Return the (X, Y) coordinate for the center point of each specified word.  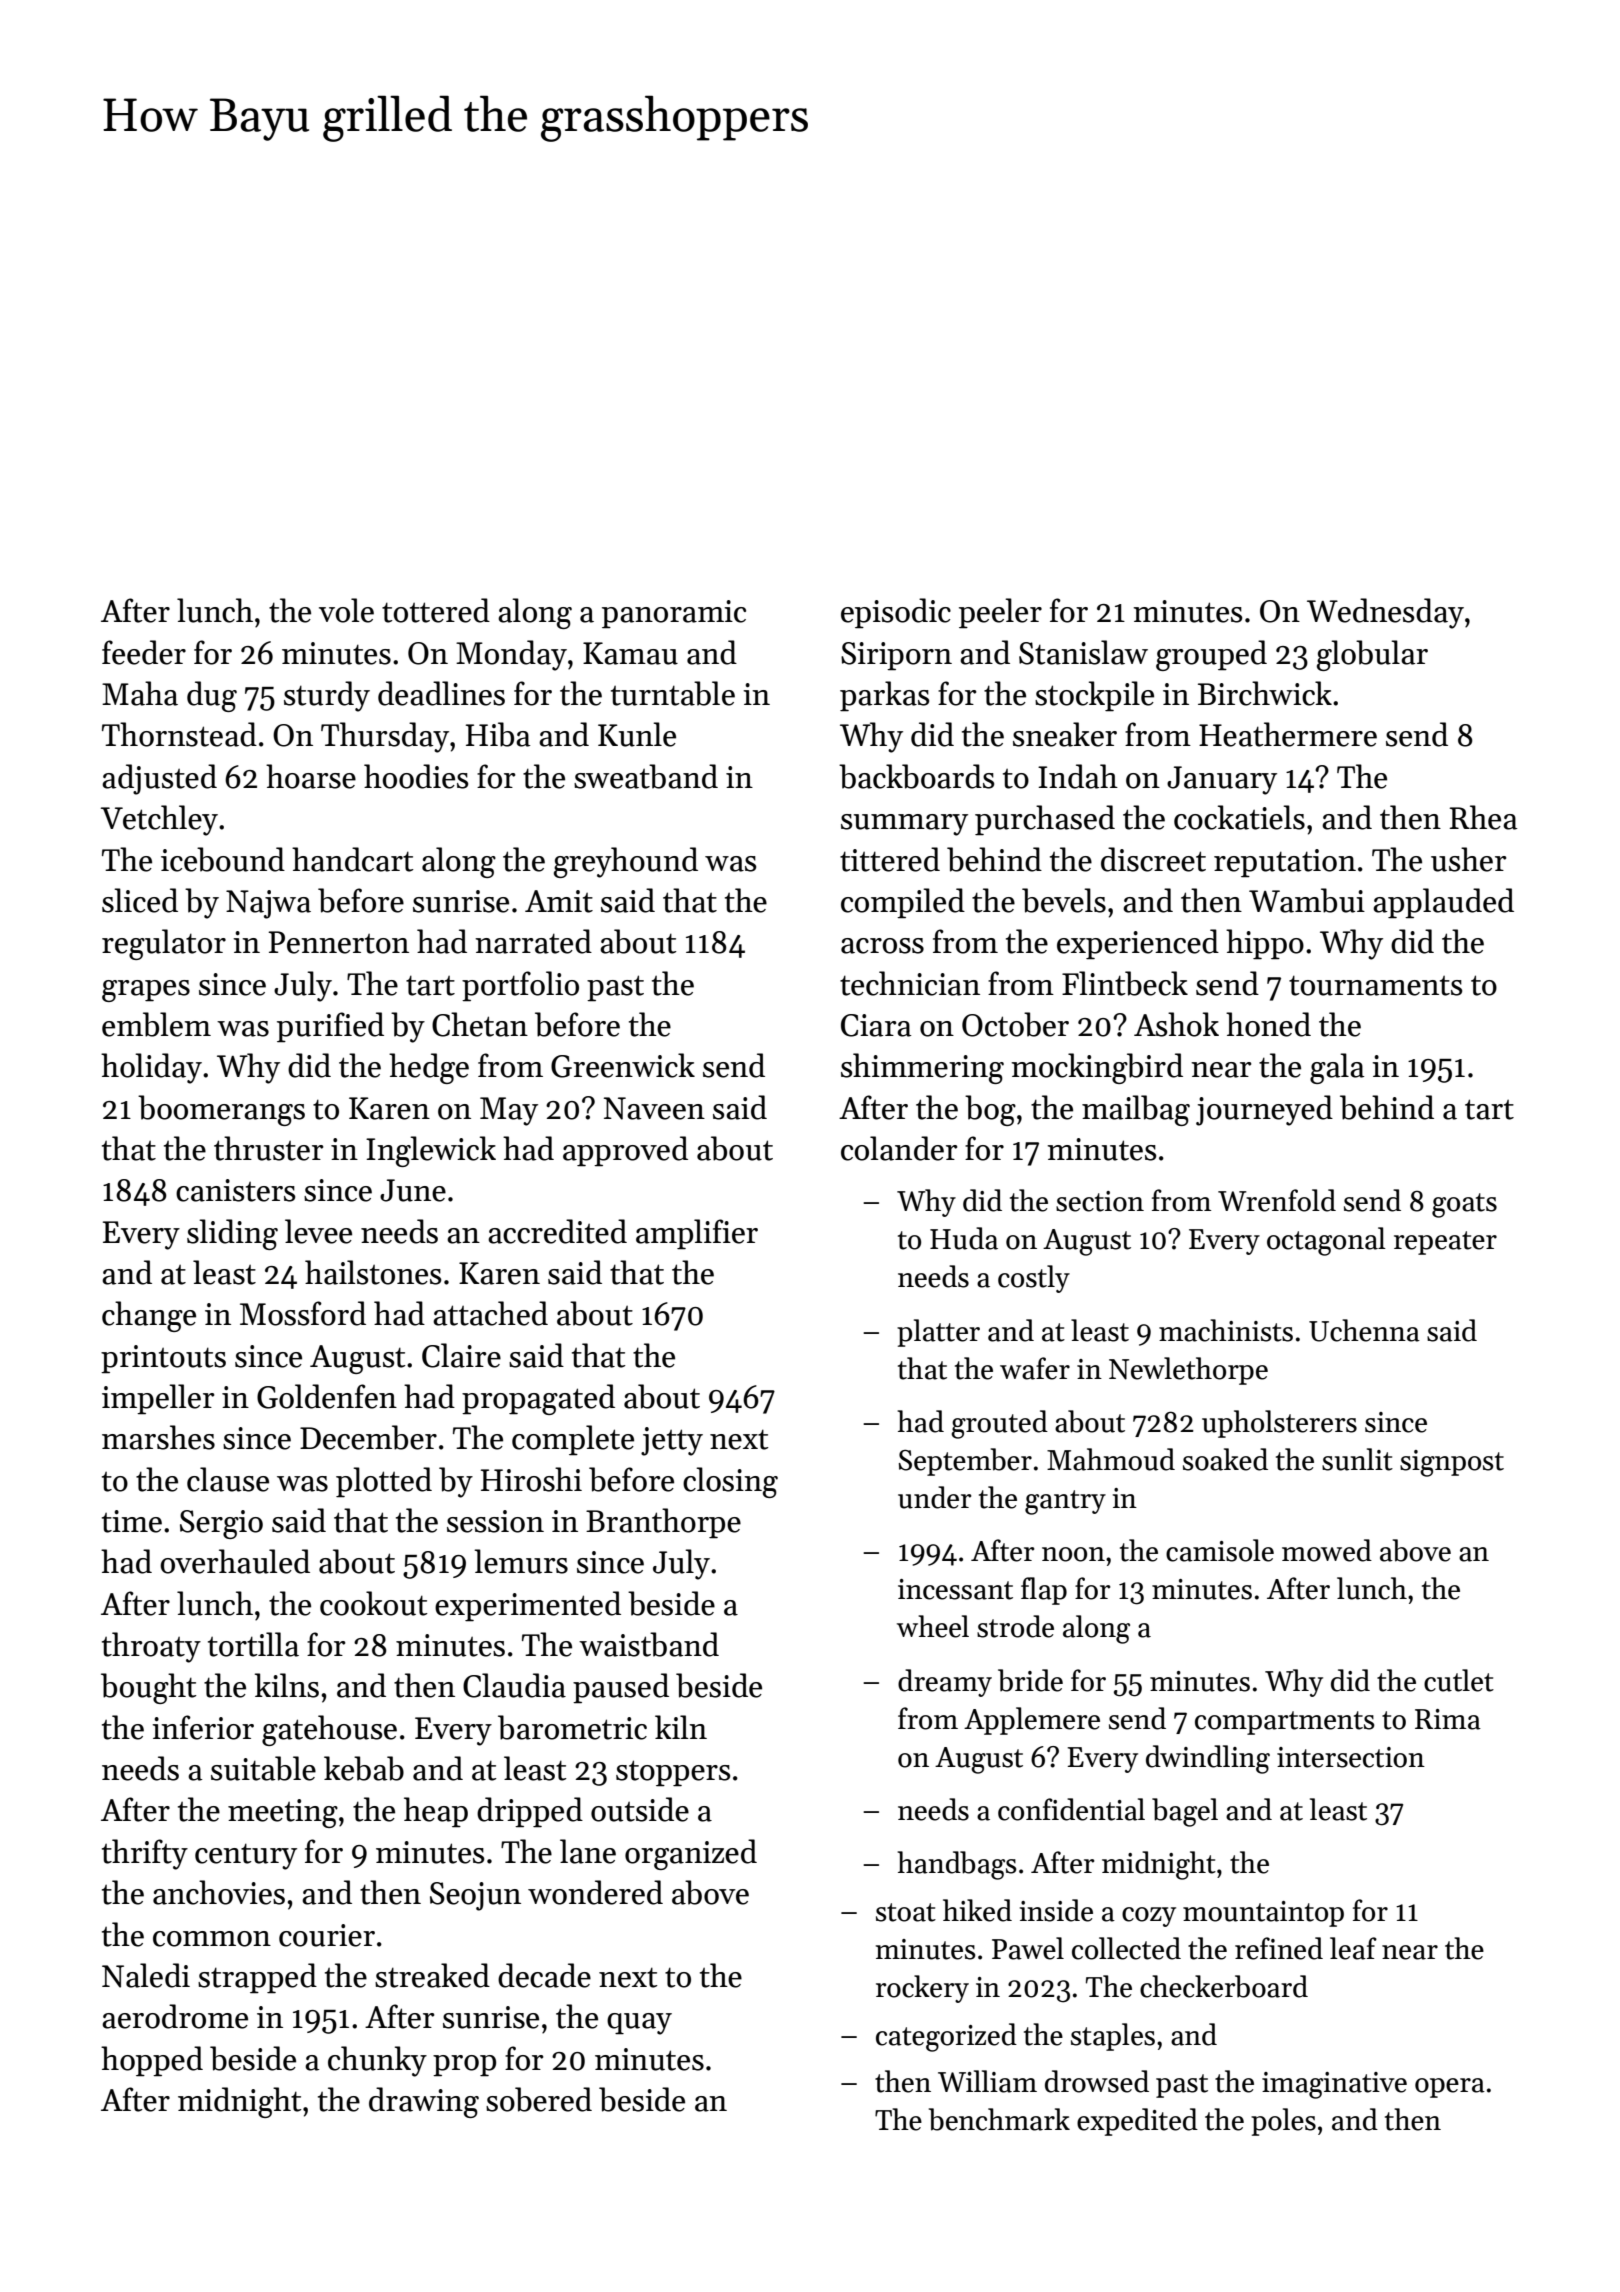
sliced (140, 900)
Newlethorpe (1188, 1371)
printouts (163, 1359)
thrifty (145, 1854)
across (882, 946)
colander (899, 1148)
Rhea (1483, 817)
